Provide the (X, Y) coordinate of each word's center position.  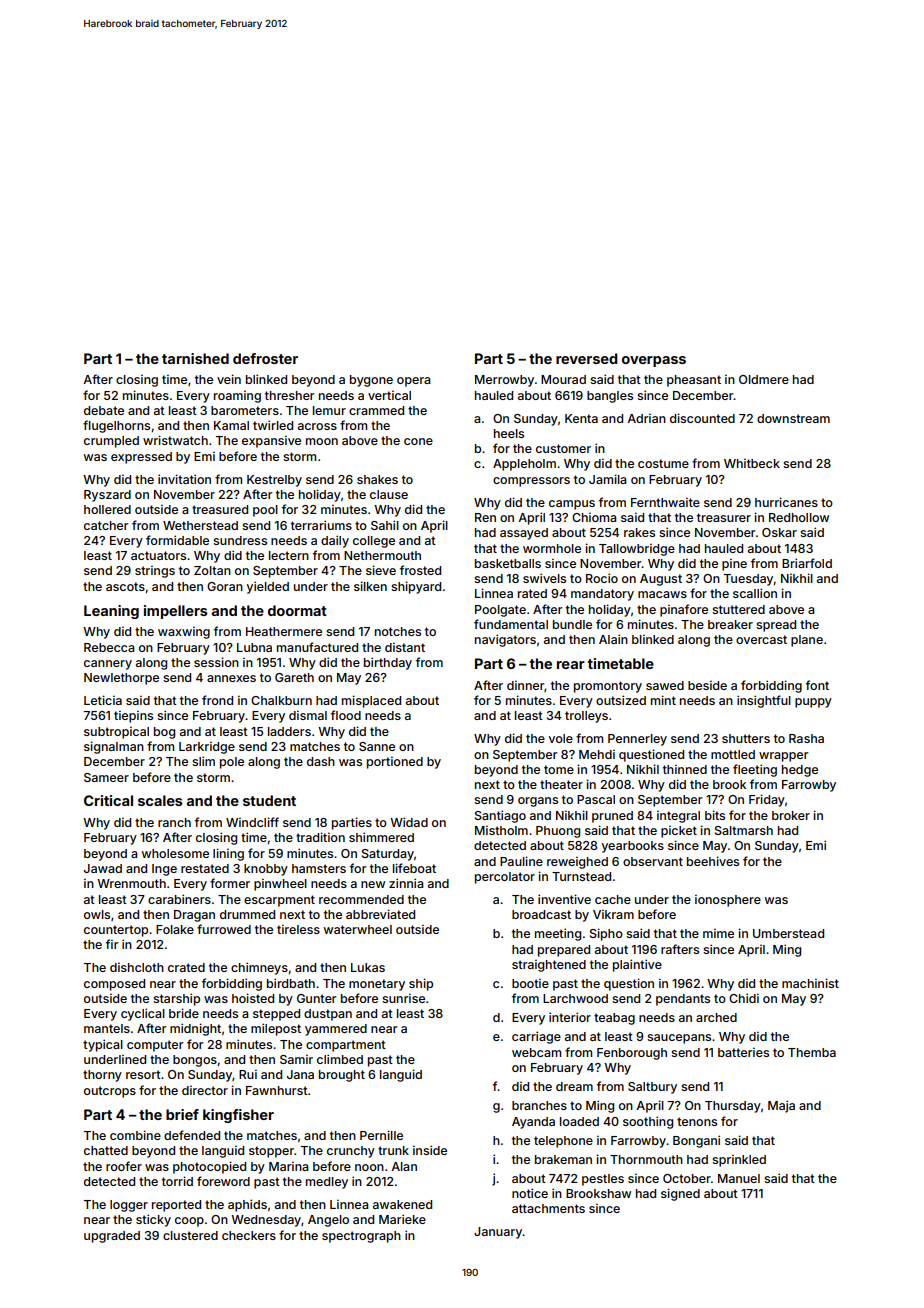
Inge (164, 870)
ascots (125, 586)
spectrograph (361, 1237)
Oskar (779, 532)
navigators (505, 640)
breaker (730, 624)
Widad (409, 822)
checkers (249, 1235)
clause (389, 494)
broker (791, 815)
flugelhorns (116, 426)
